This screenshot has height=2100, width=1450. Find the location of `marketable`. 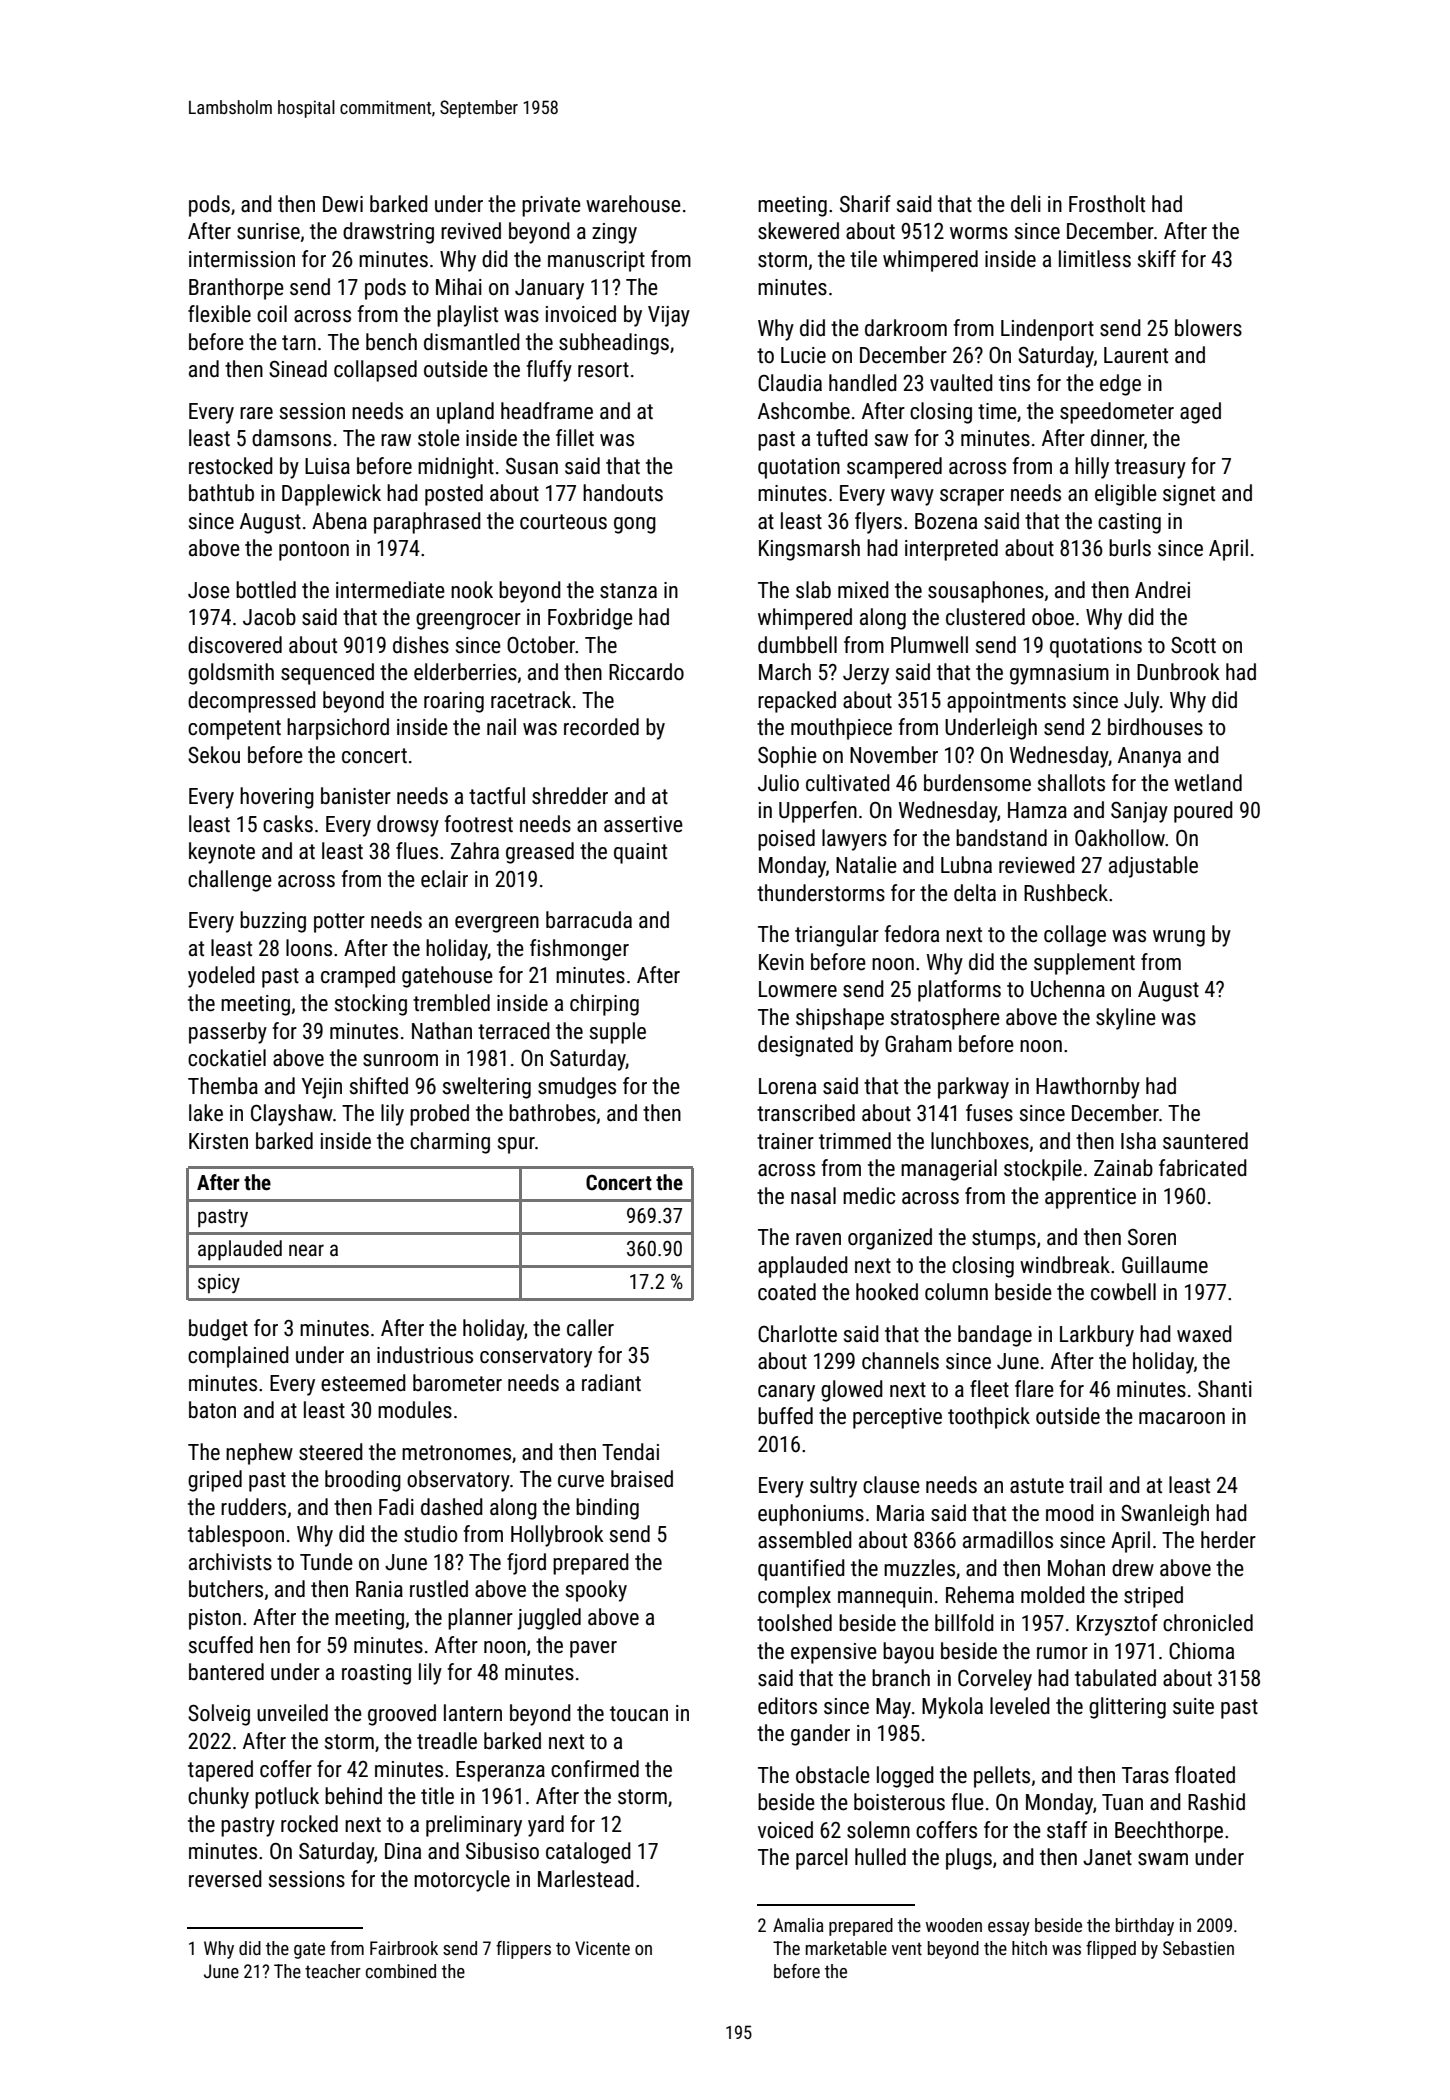

marketable is located at coordinates (846, 1948).
